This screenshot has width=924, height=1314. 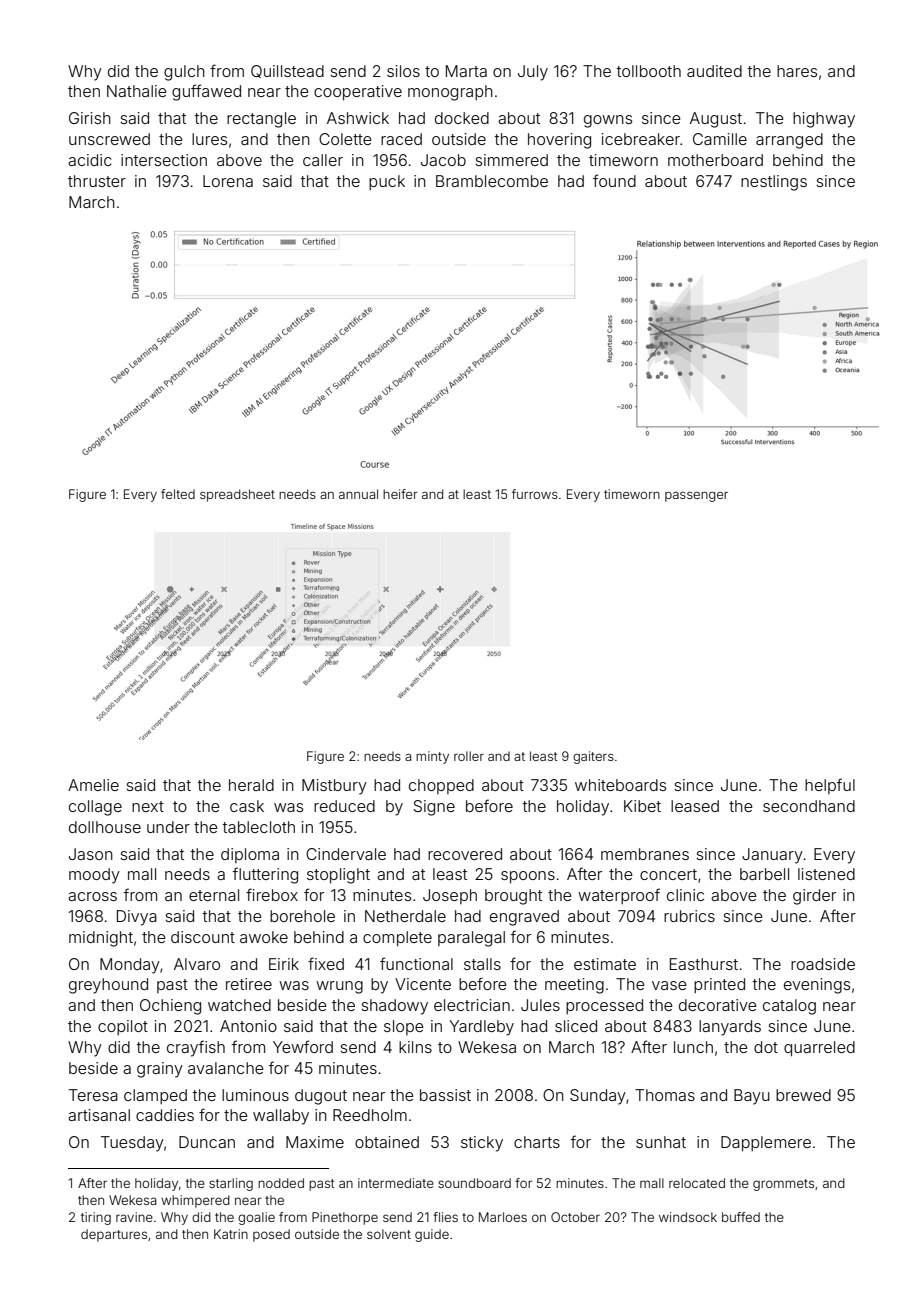 What do you see at coordinates (405, 916) in the screenshot?
I see `Netherdale` at bounding box center [405, 916].
